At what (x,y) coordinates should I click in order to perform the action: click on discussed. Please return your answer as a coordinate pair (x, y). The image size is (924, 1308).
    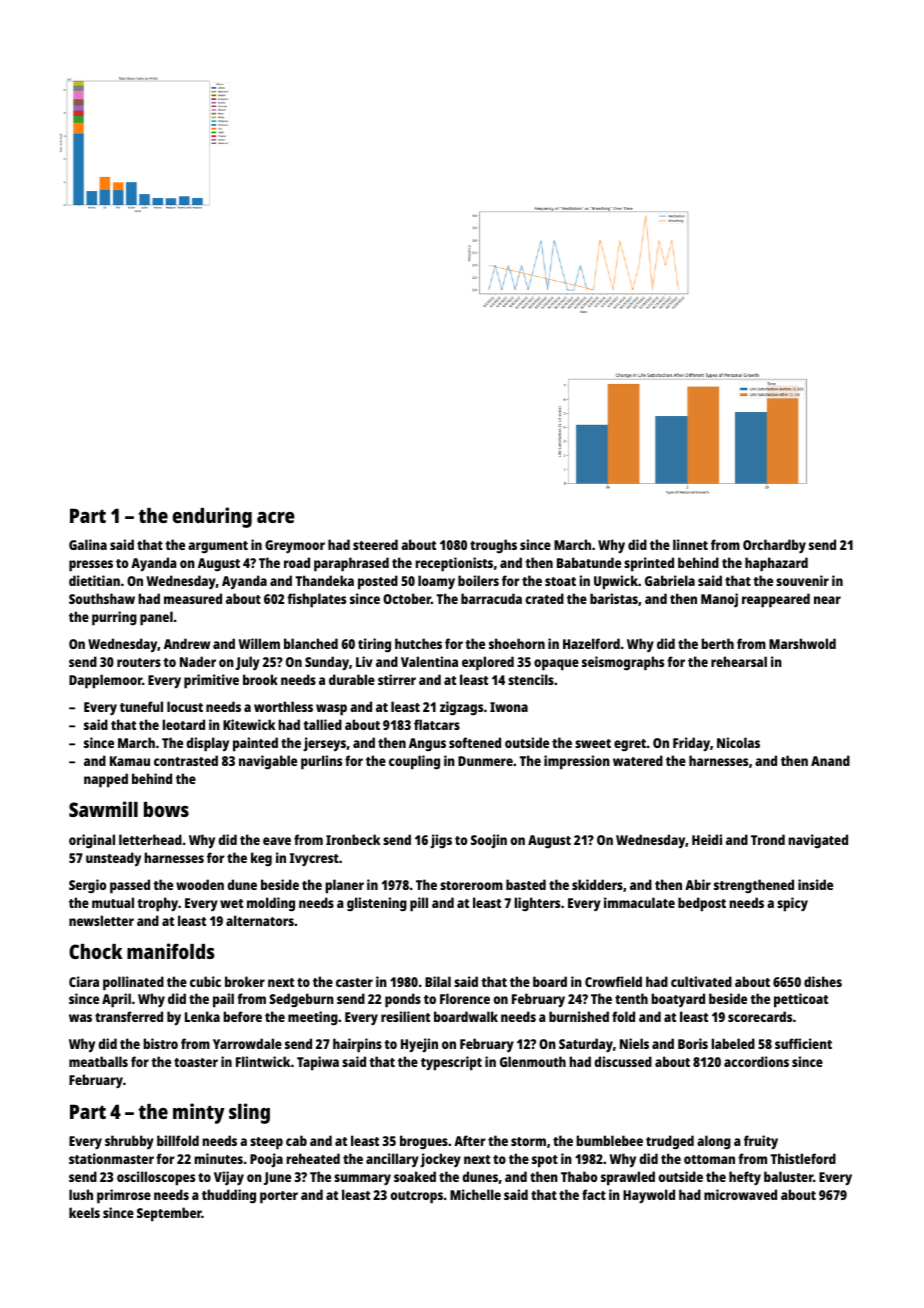
    Looking at the image, I should click on (623, 1061).
